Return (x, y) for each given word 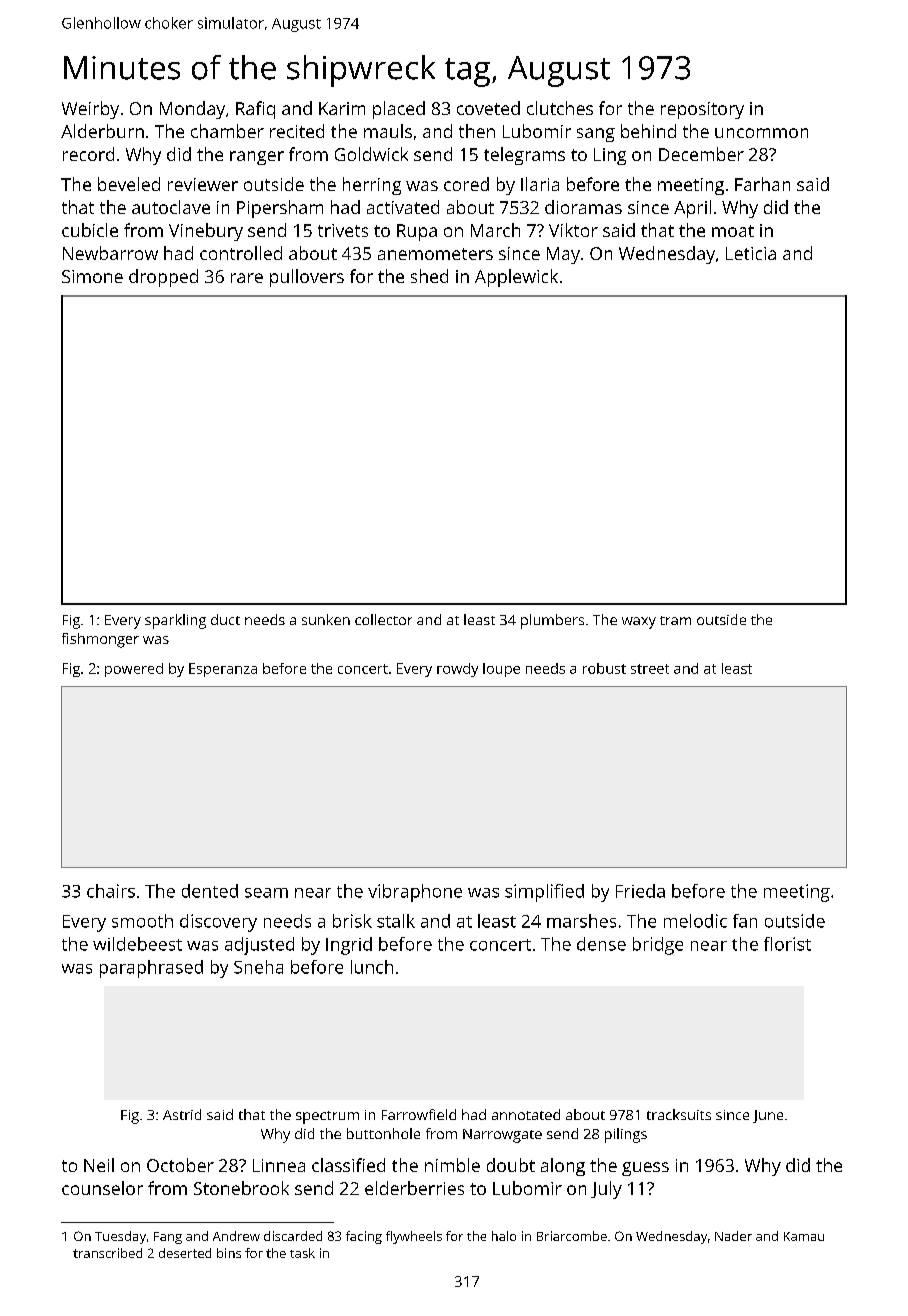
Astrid (182, 1114)
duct (225, 619)
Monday (192, 110)
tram (675, 620)
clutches (560, 108)
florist (787, 944)
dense (601, 944)
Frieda (640, 891)
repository (702, 110)
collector (383, 619)
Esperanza (223, 670)
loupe (501, 670)
